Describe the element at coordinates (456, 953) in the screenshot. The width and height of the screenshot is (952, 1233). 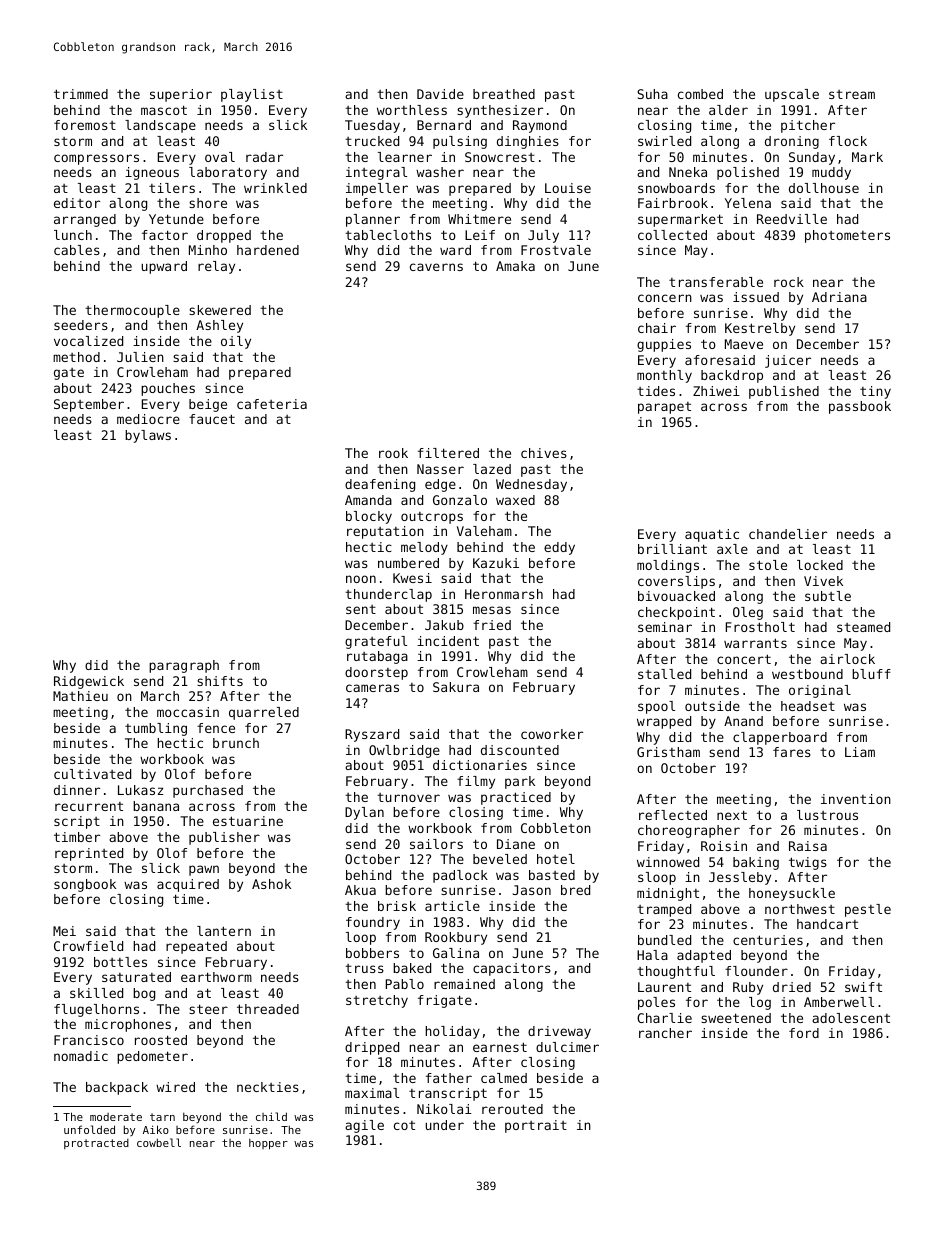
I see `Galina` at that location.
